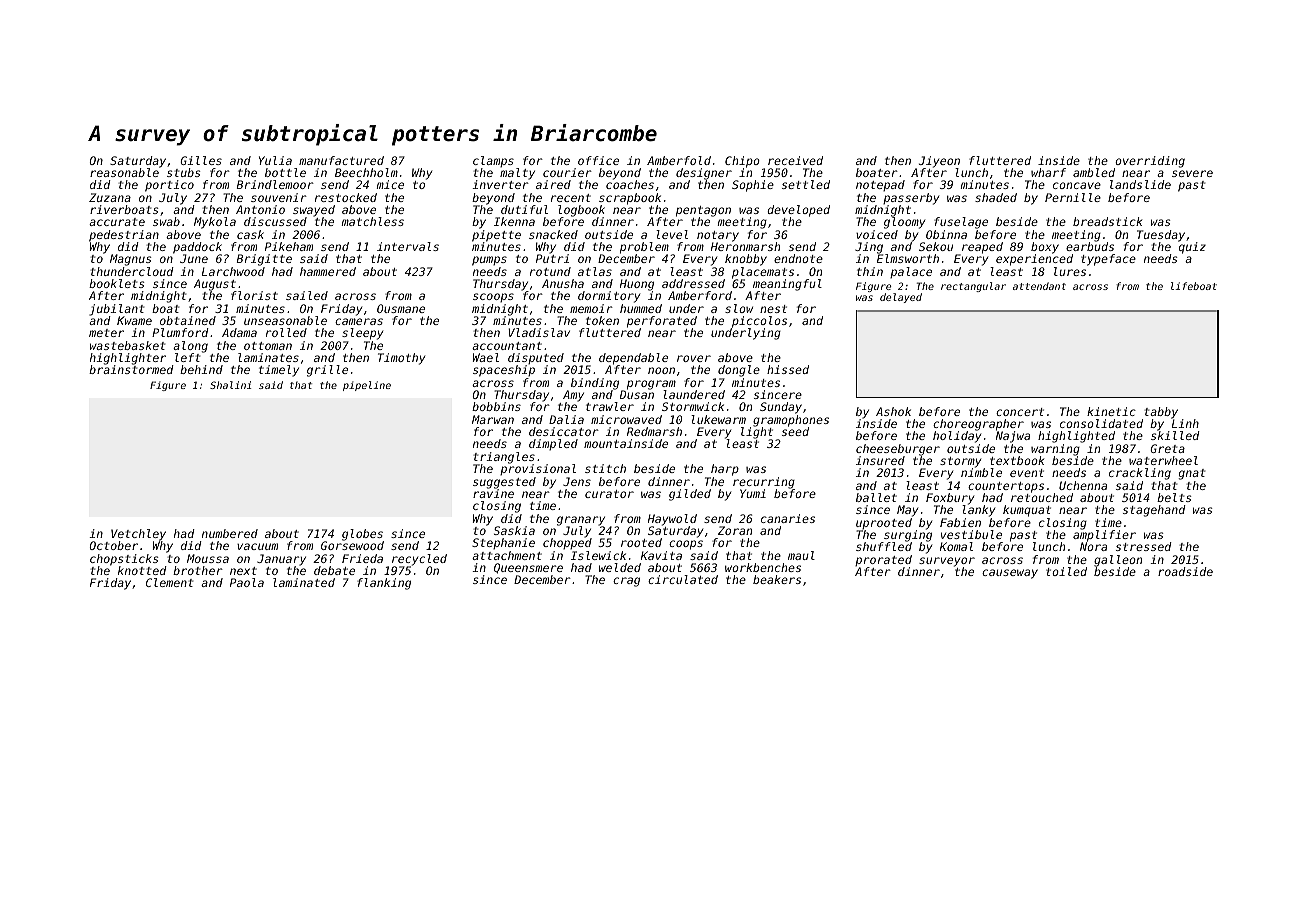  Describe the element at coordinates (978, 425) in the screenshot. I see `choreographer` at that location.
